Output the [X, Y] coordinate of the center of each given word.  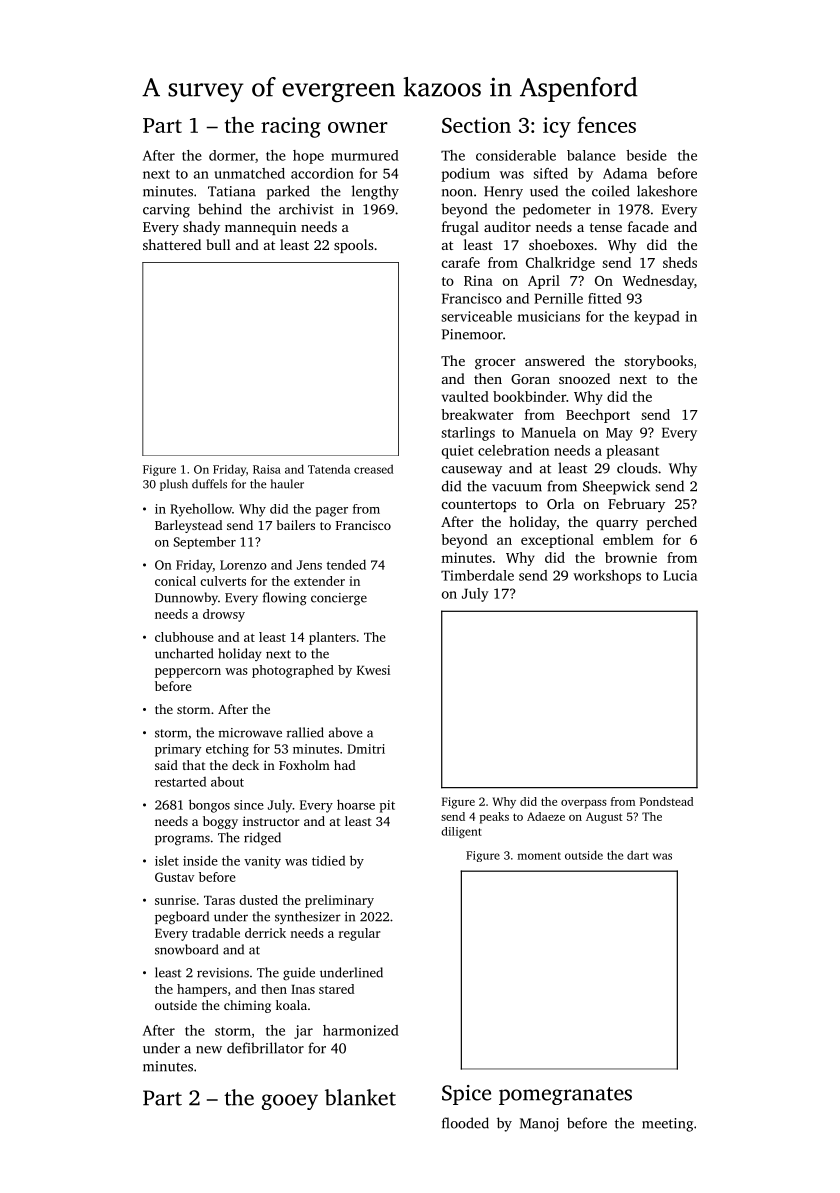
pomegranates [565, 1096]
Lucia [680, 575]
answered [555, 360]
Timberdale [477, 575]
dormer [232, 155]
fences [606, 124]
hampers [202, 990]
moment [539, 856]
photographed [293, 671]
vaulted [465, 396]
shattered [172, 244]
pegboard [182, 918]
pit [387, 806]
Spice [466, 1095]
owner [358, 127]
